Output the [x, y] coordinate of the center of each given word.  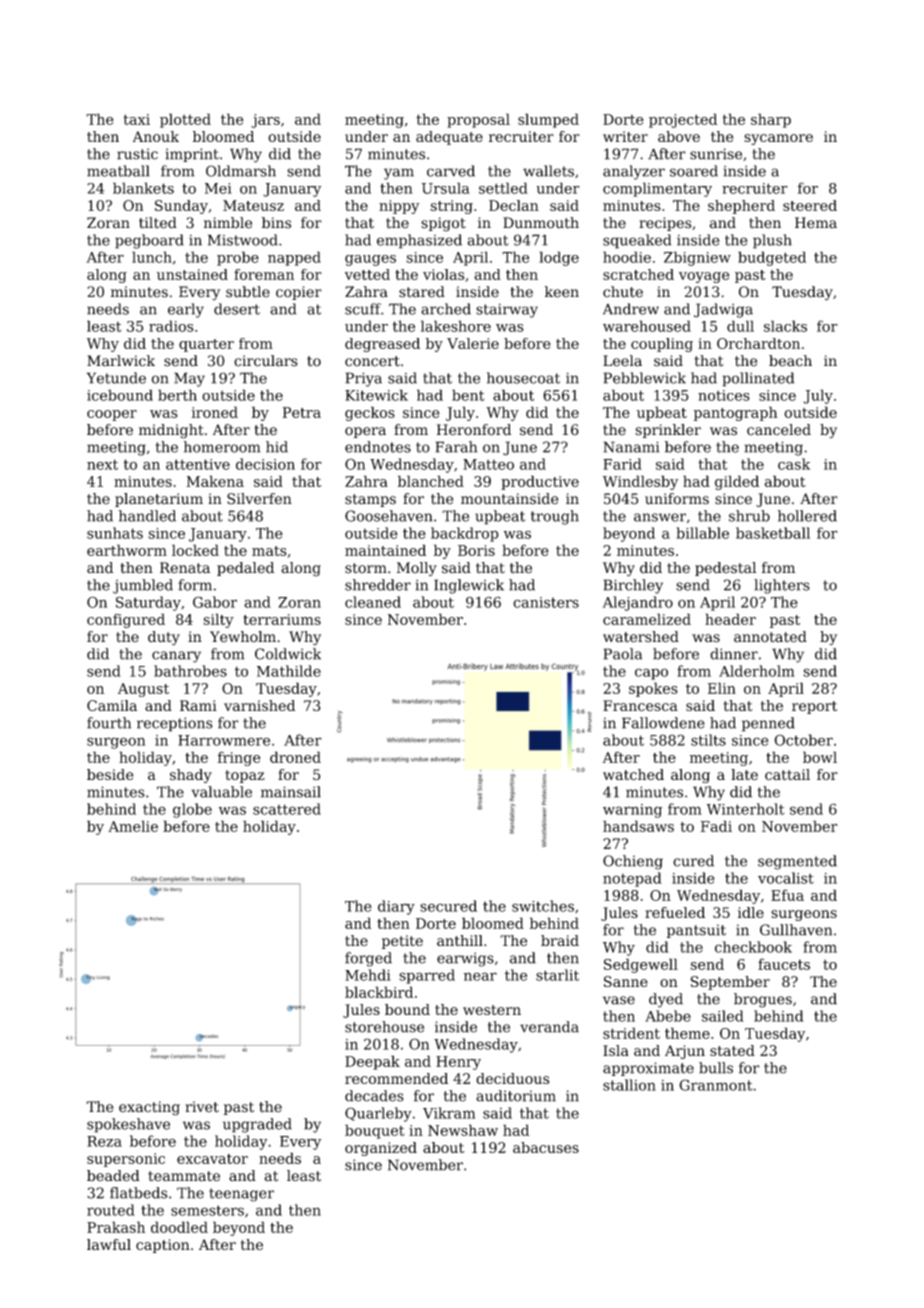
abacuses [546, 1147]
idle [751, 912]
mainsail [291, 792]
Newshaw [463, 1130]
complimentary [657, 189]
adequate [449, 138]
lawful [109, 1244]
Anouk [156, 136]
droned [295, 757]
